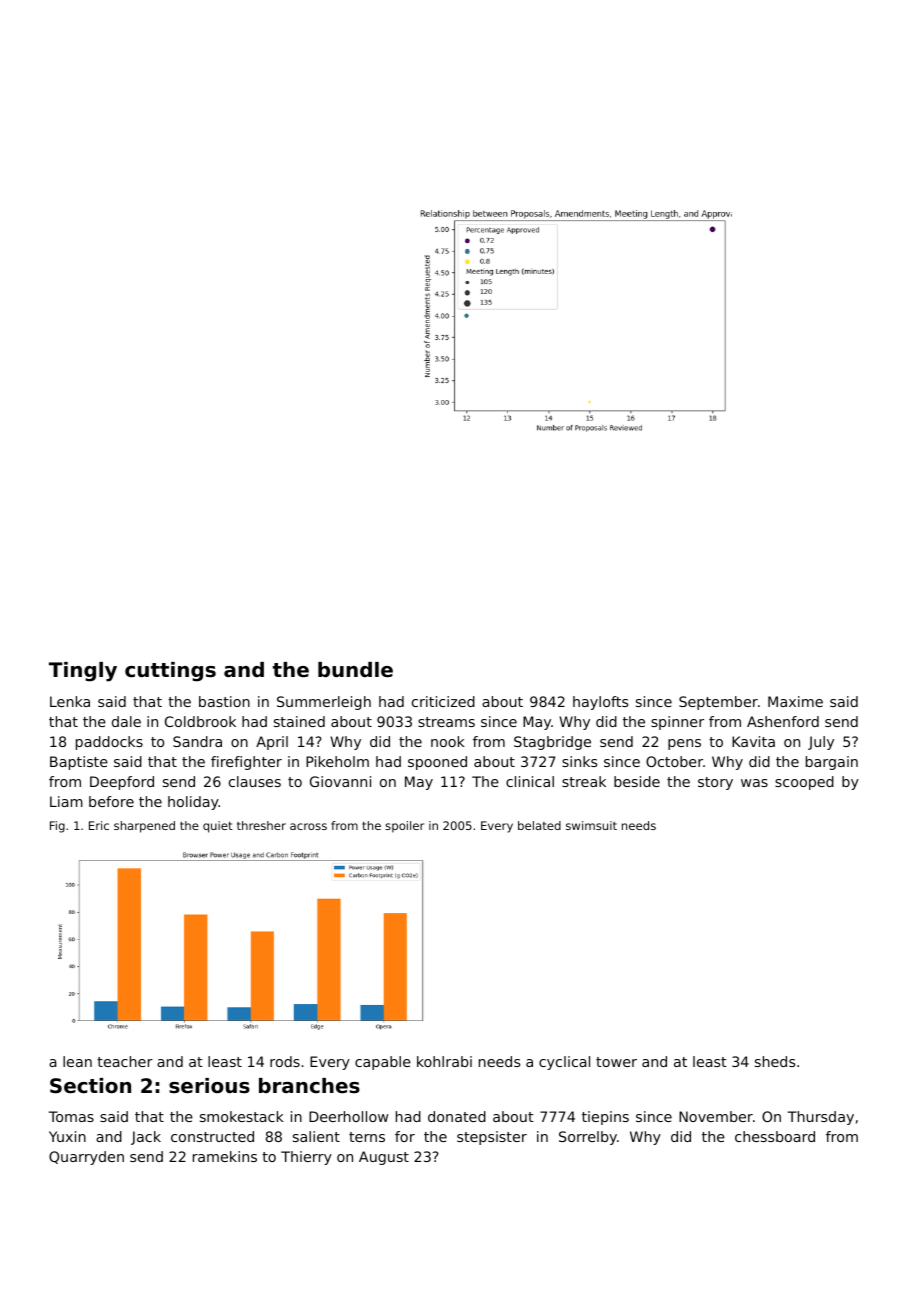  What do you see at coordinates (775, 1136) in the screenshot?
I see `chessboard` at bounding box center [775, 1136].
